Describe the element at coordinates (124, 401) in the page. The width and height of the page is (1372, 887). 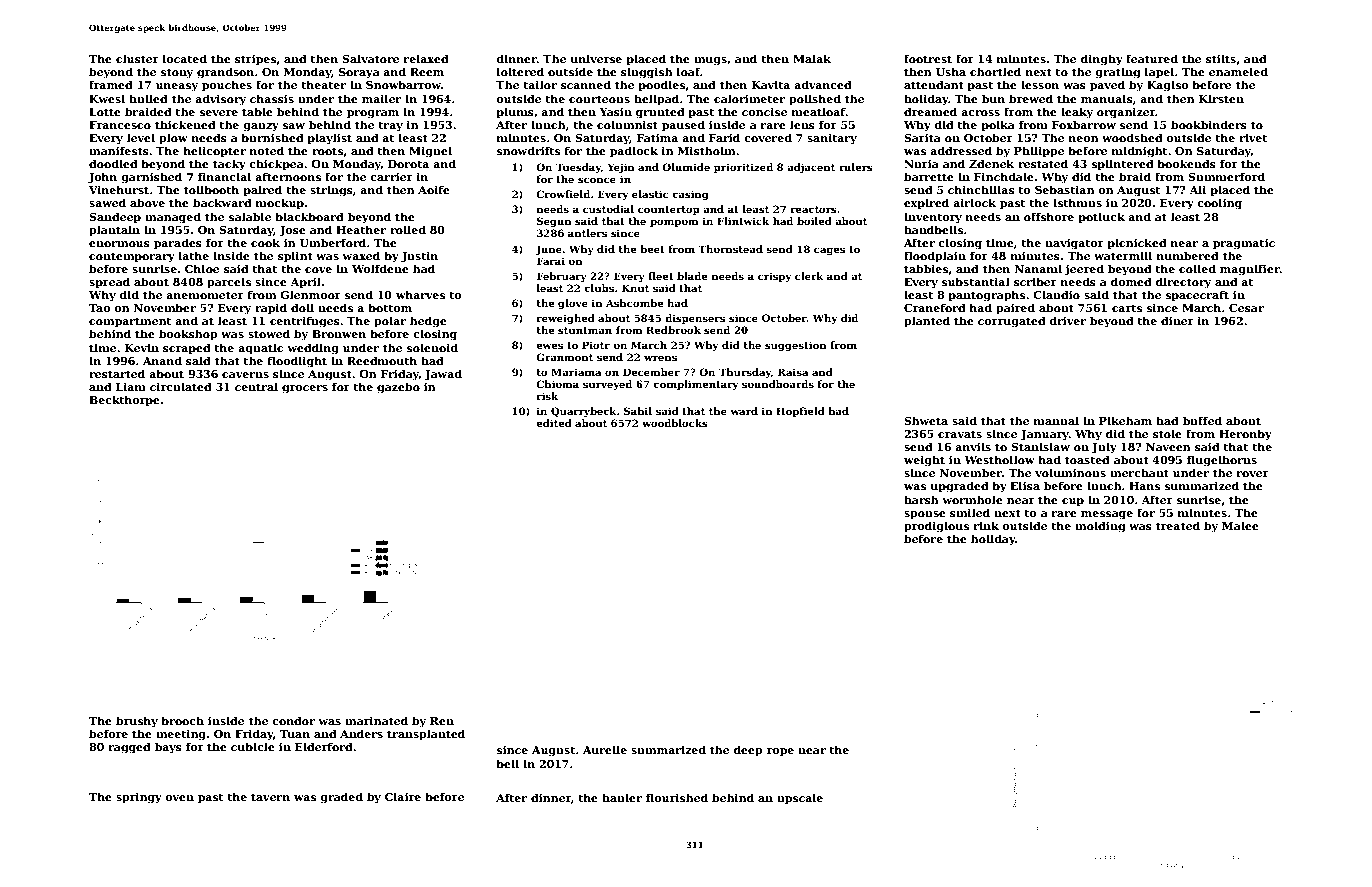
I see `Beckthorpe` at that location.
